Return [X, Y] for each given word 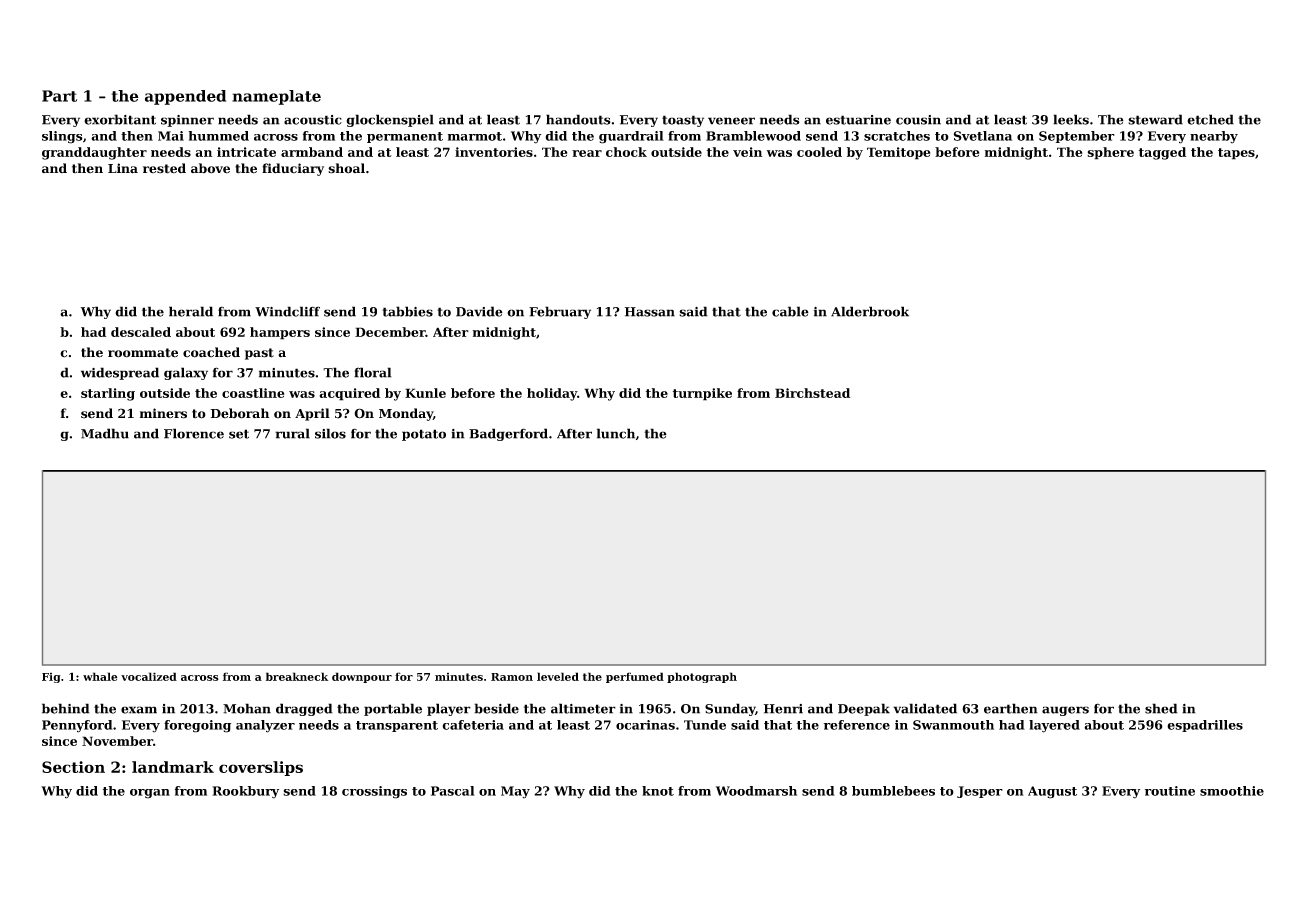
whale [100, 676]
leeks [1071, 119]
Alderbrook [870, 311]
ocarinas [645, 725]
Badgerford [508, 434]
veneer [731, 121]
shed [1161, 708]
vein [747, 152]
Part [59, 96]
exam [139, 710]
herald [191, 311]
